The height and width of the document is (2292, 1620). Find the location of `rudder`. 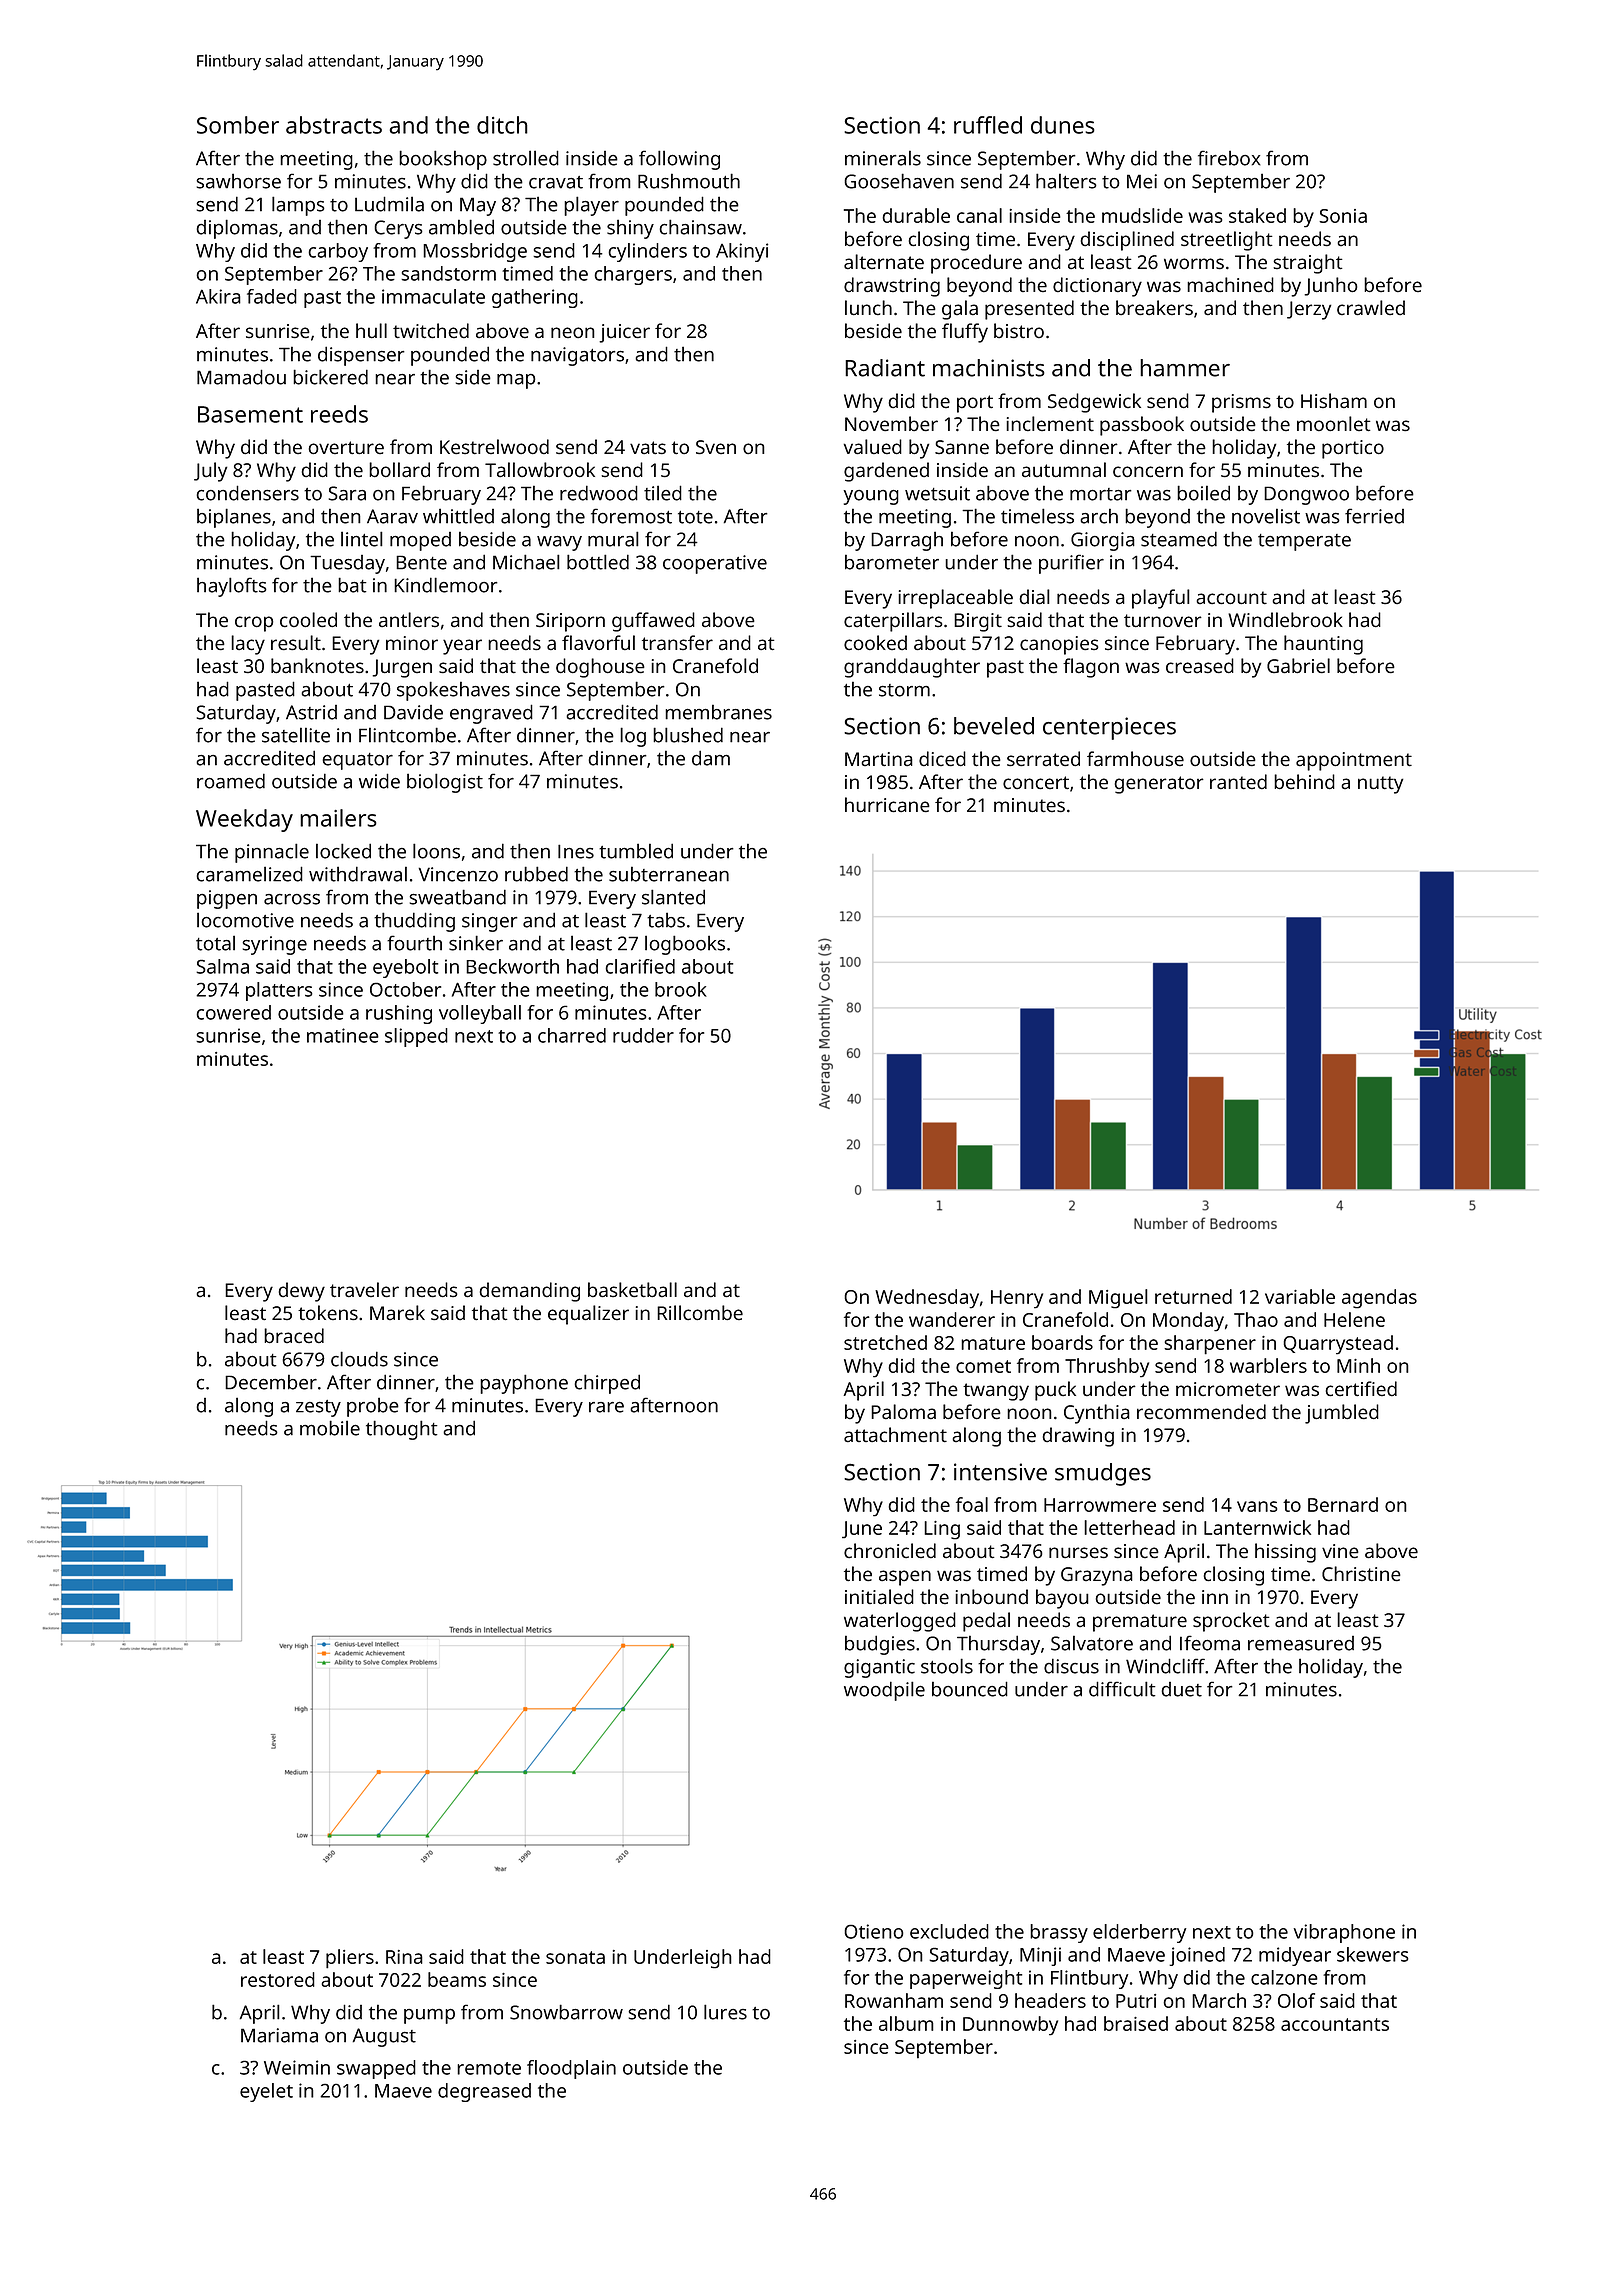

rudder is located at coordinates (643, 1035).
